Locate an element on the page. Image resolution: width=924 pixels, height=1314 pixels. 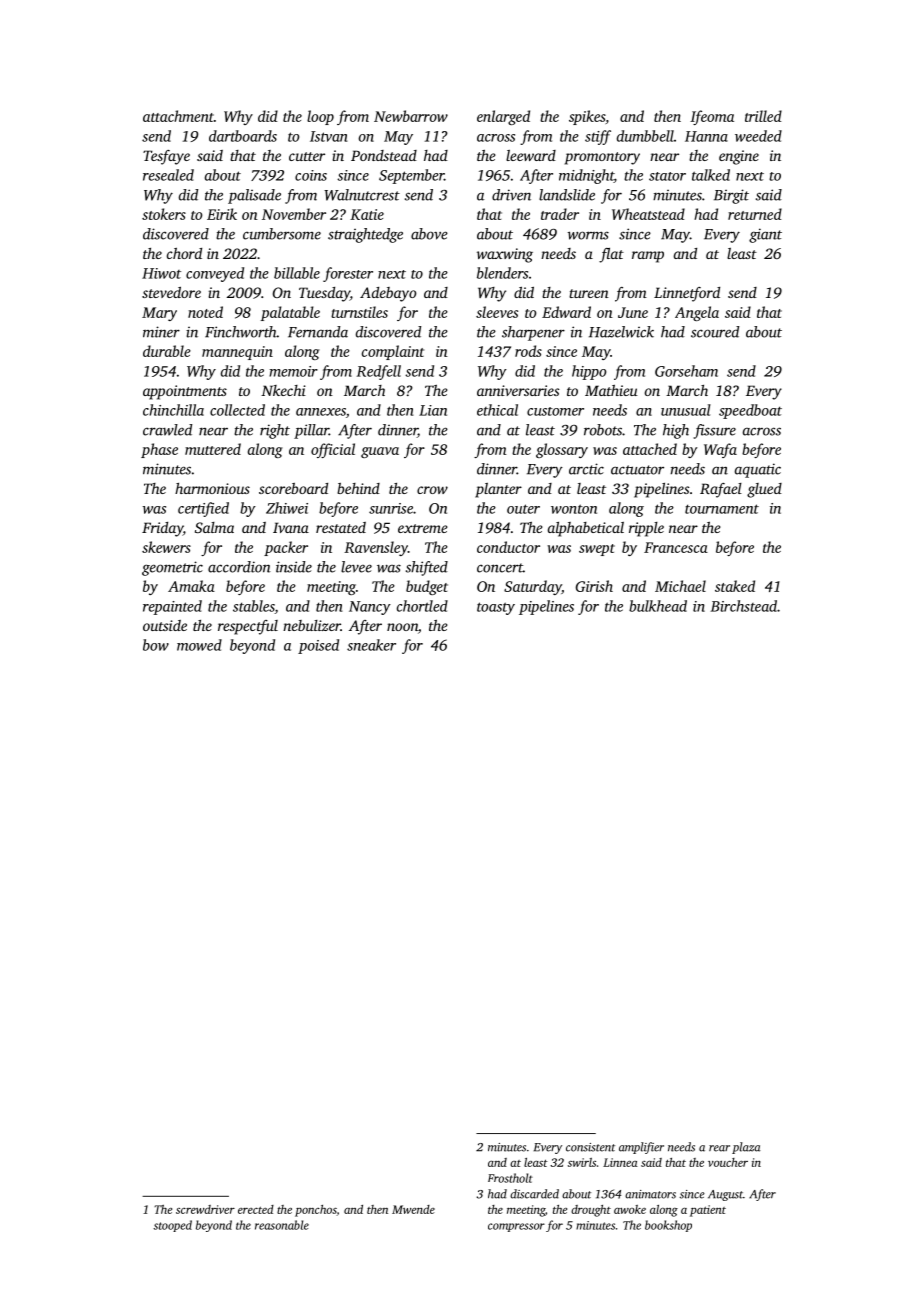
bulkhead is located at coordinates (658, 606).
